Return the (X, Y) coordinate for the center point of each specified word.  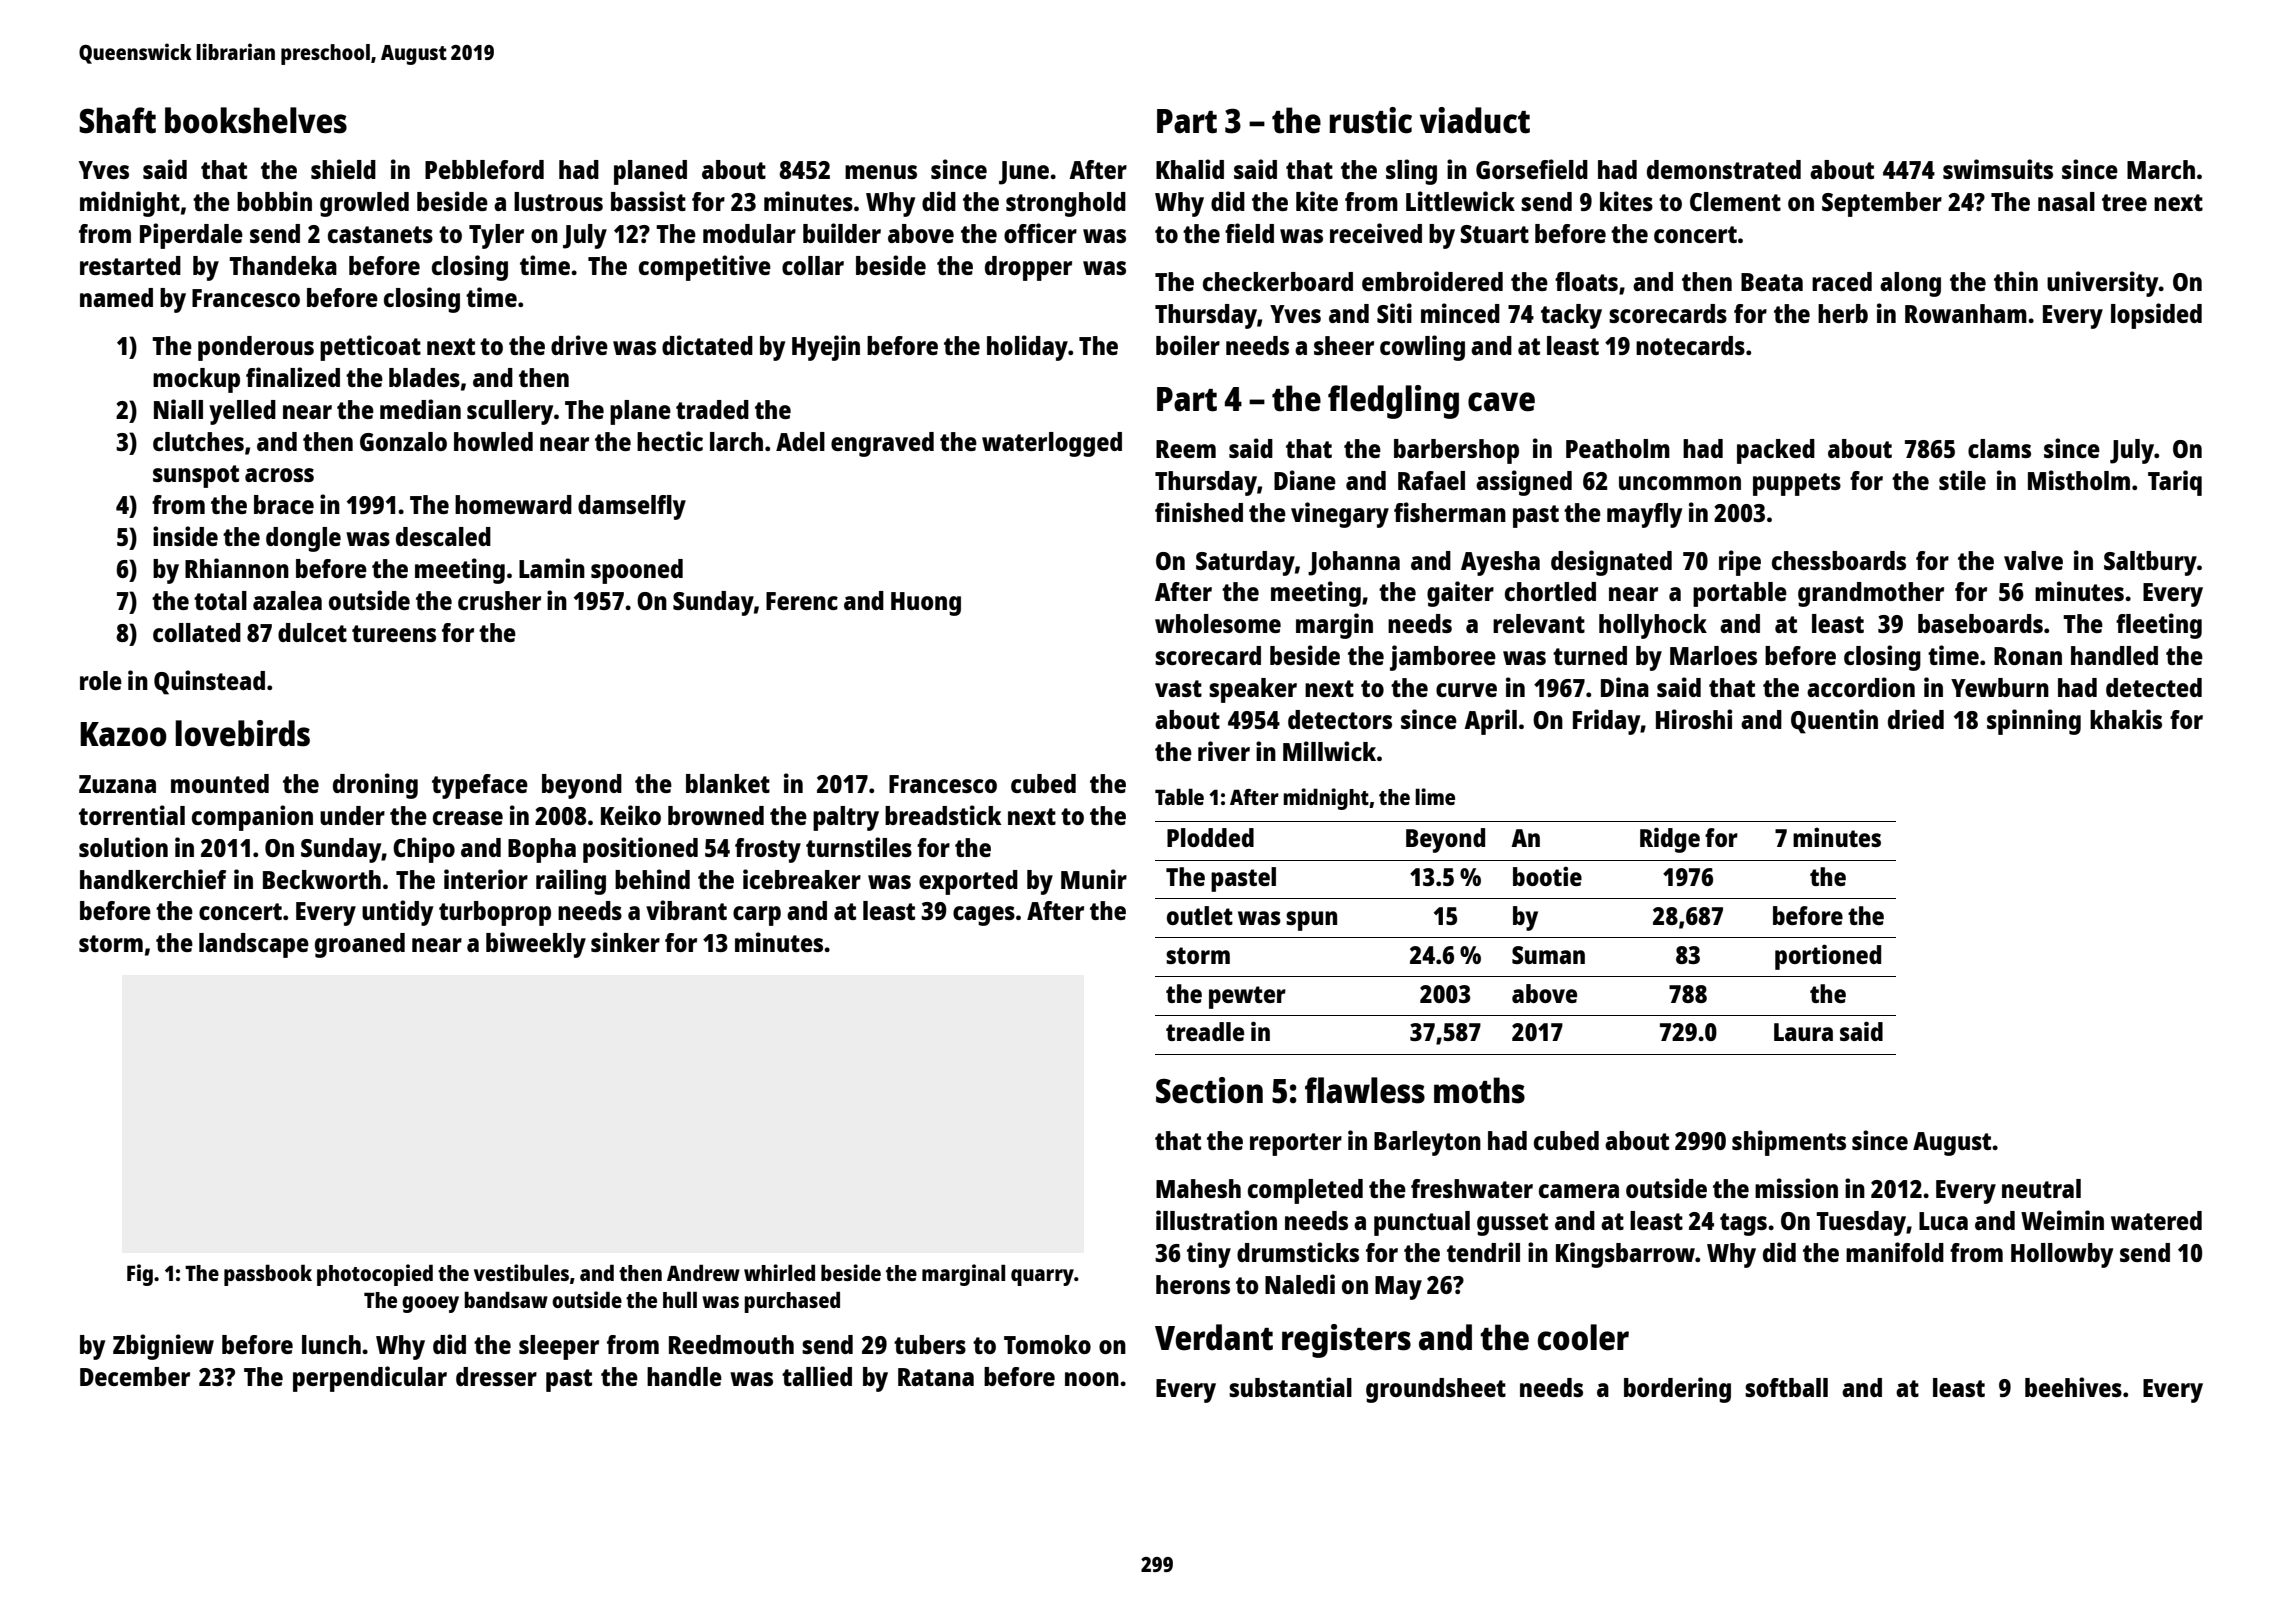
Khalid (1190, 169)
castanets (380, 234)
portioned (1828, 957)
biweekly (536, 945)
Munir (1094, 879)
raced (1842, 281)
